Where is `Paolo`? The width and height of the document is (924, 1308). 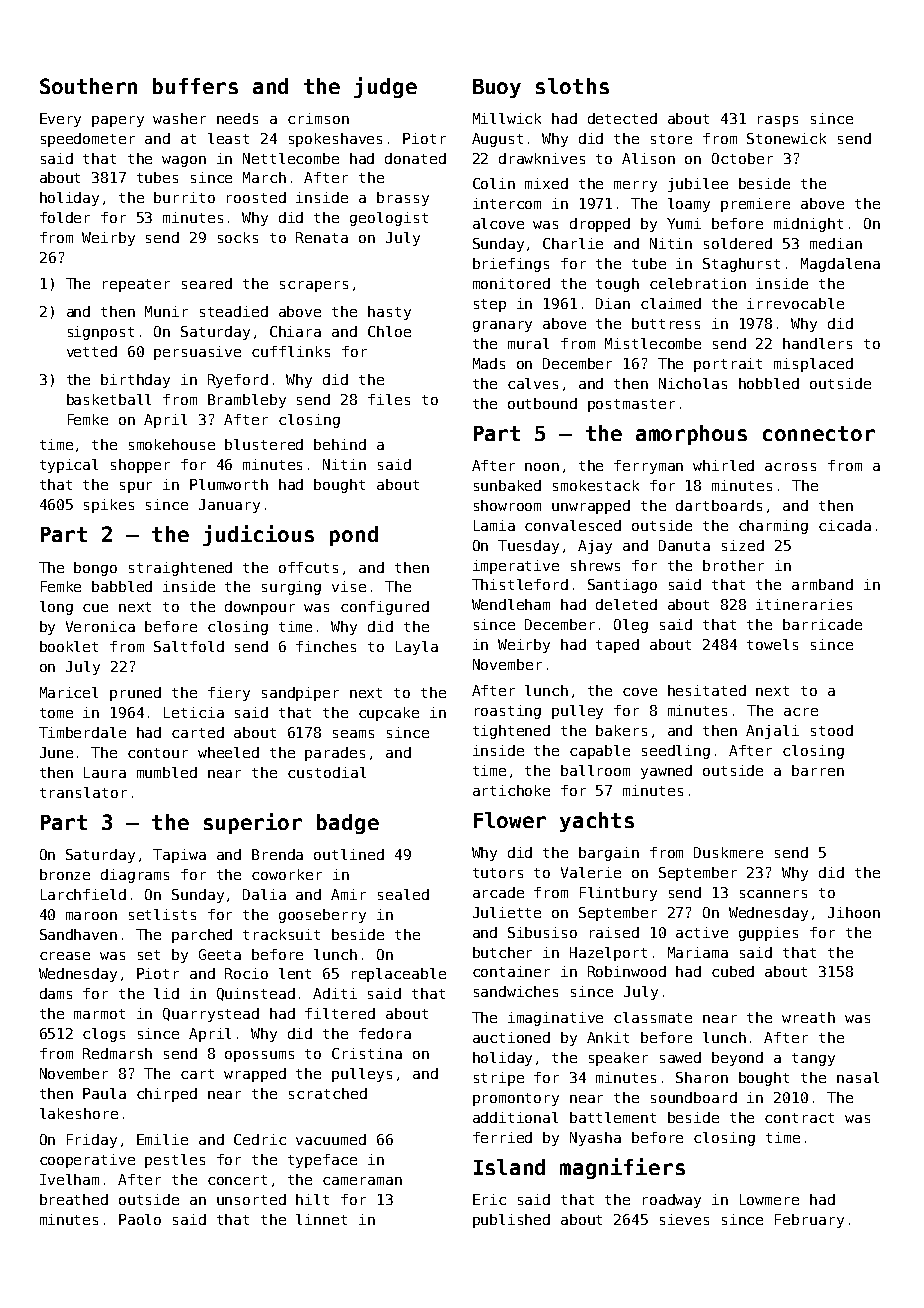
Paolo is located at coordinates (140, 1219).
